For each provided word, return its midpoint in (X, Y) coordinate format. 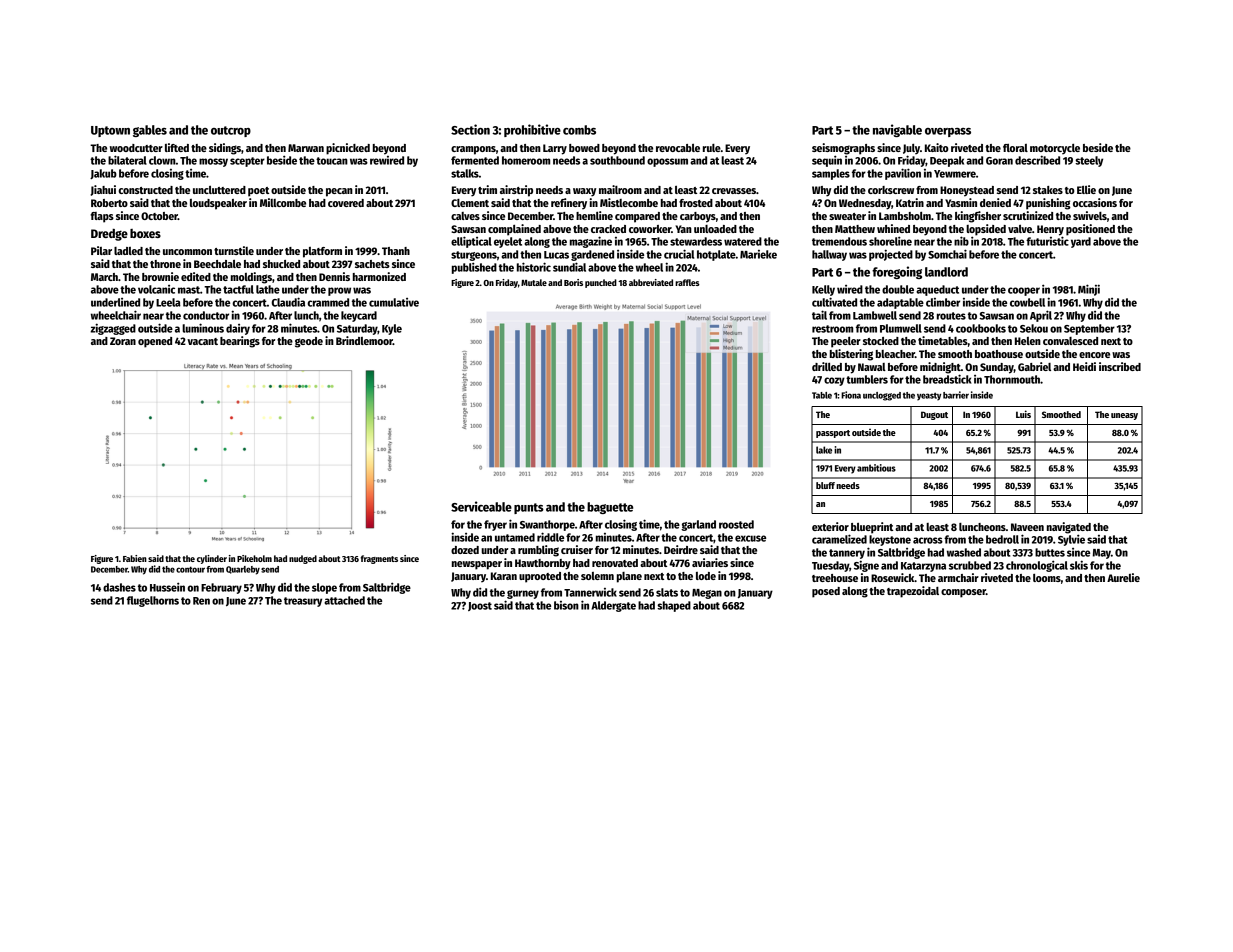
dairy (238, 329)
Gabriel (1034, 366)
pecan (339, 192)
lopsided (986, 230)
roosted (736, 524)
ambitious (876, 468)
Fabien (135, 558)
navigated (1069, 528)
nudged (303, 559)
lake (824, 450)
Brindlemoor (364, 340)
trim (487, 189)
